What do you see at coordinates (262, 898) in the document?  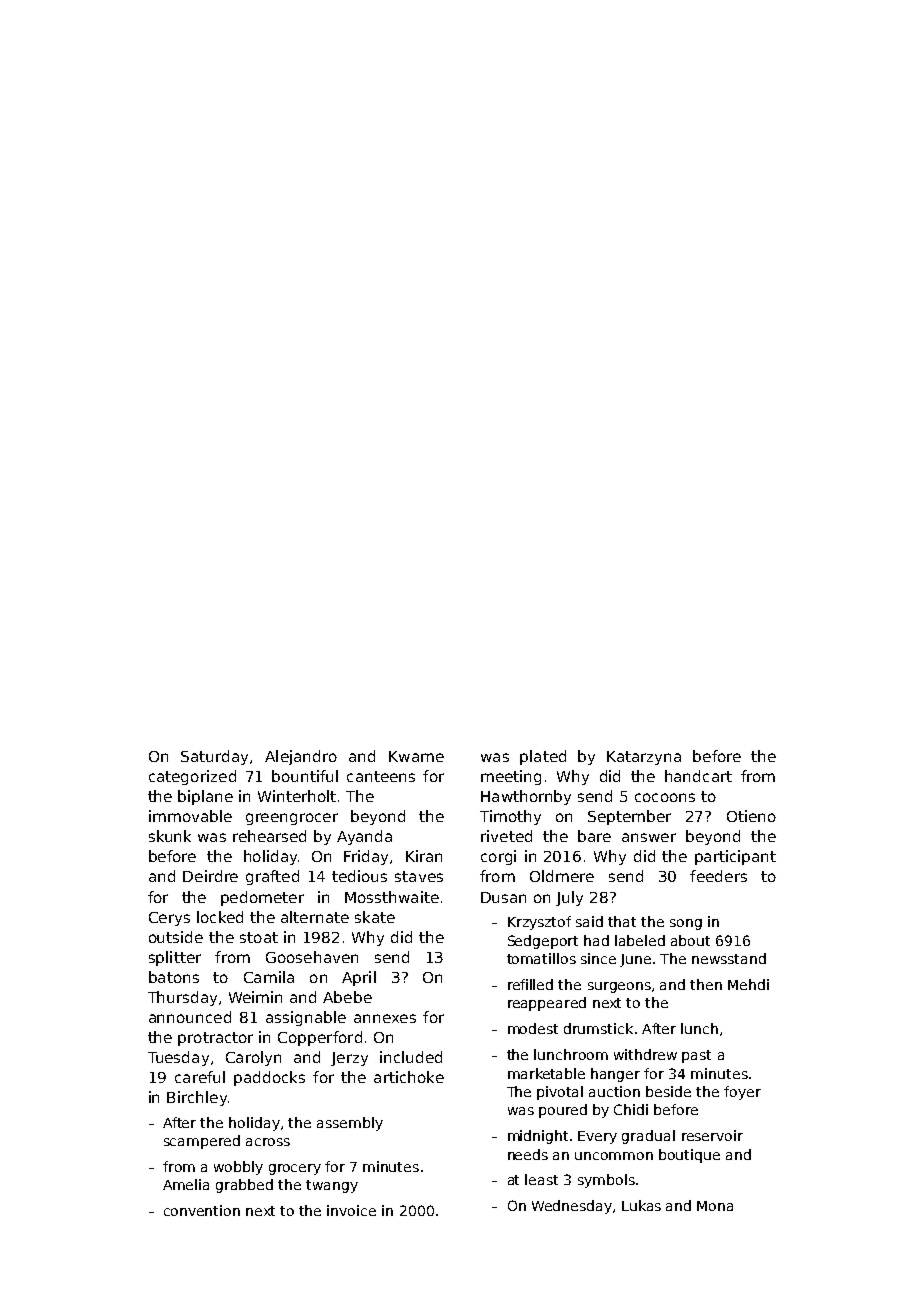 I see `pedometer` at bounding box center [262, 898].
